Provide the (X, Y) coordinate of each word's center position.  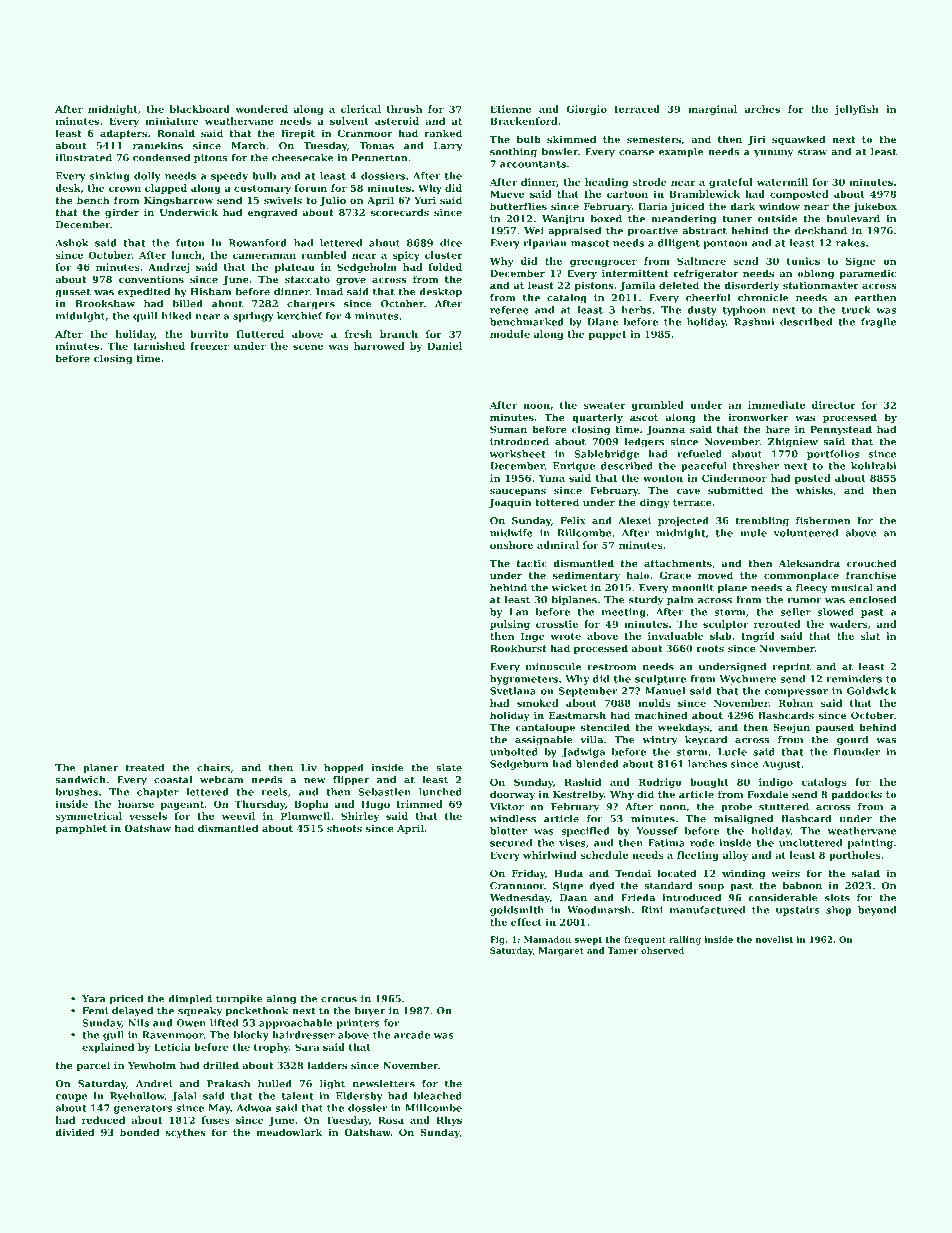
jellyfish (857, 110)
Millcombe (433, 1108)
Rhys (449, 1121)
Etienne (510, 109)
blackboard (199, 109)
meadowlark (289, 1132)
